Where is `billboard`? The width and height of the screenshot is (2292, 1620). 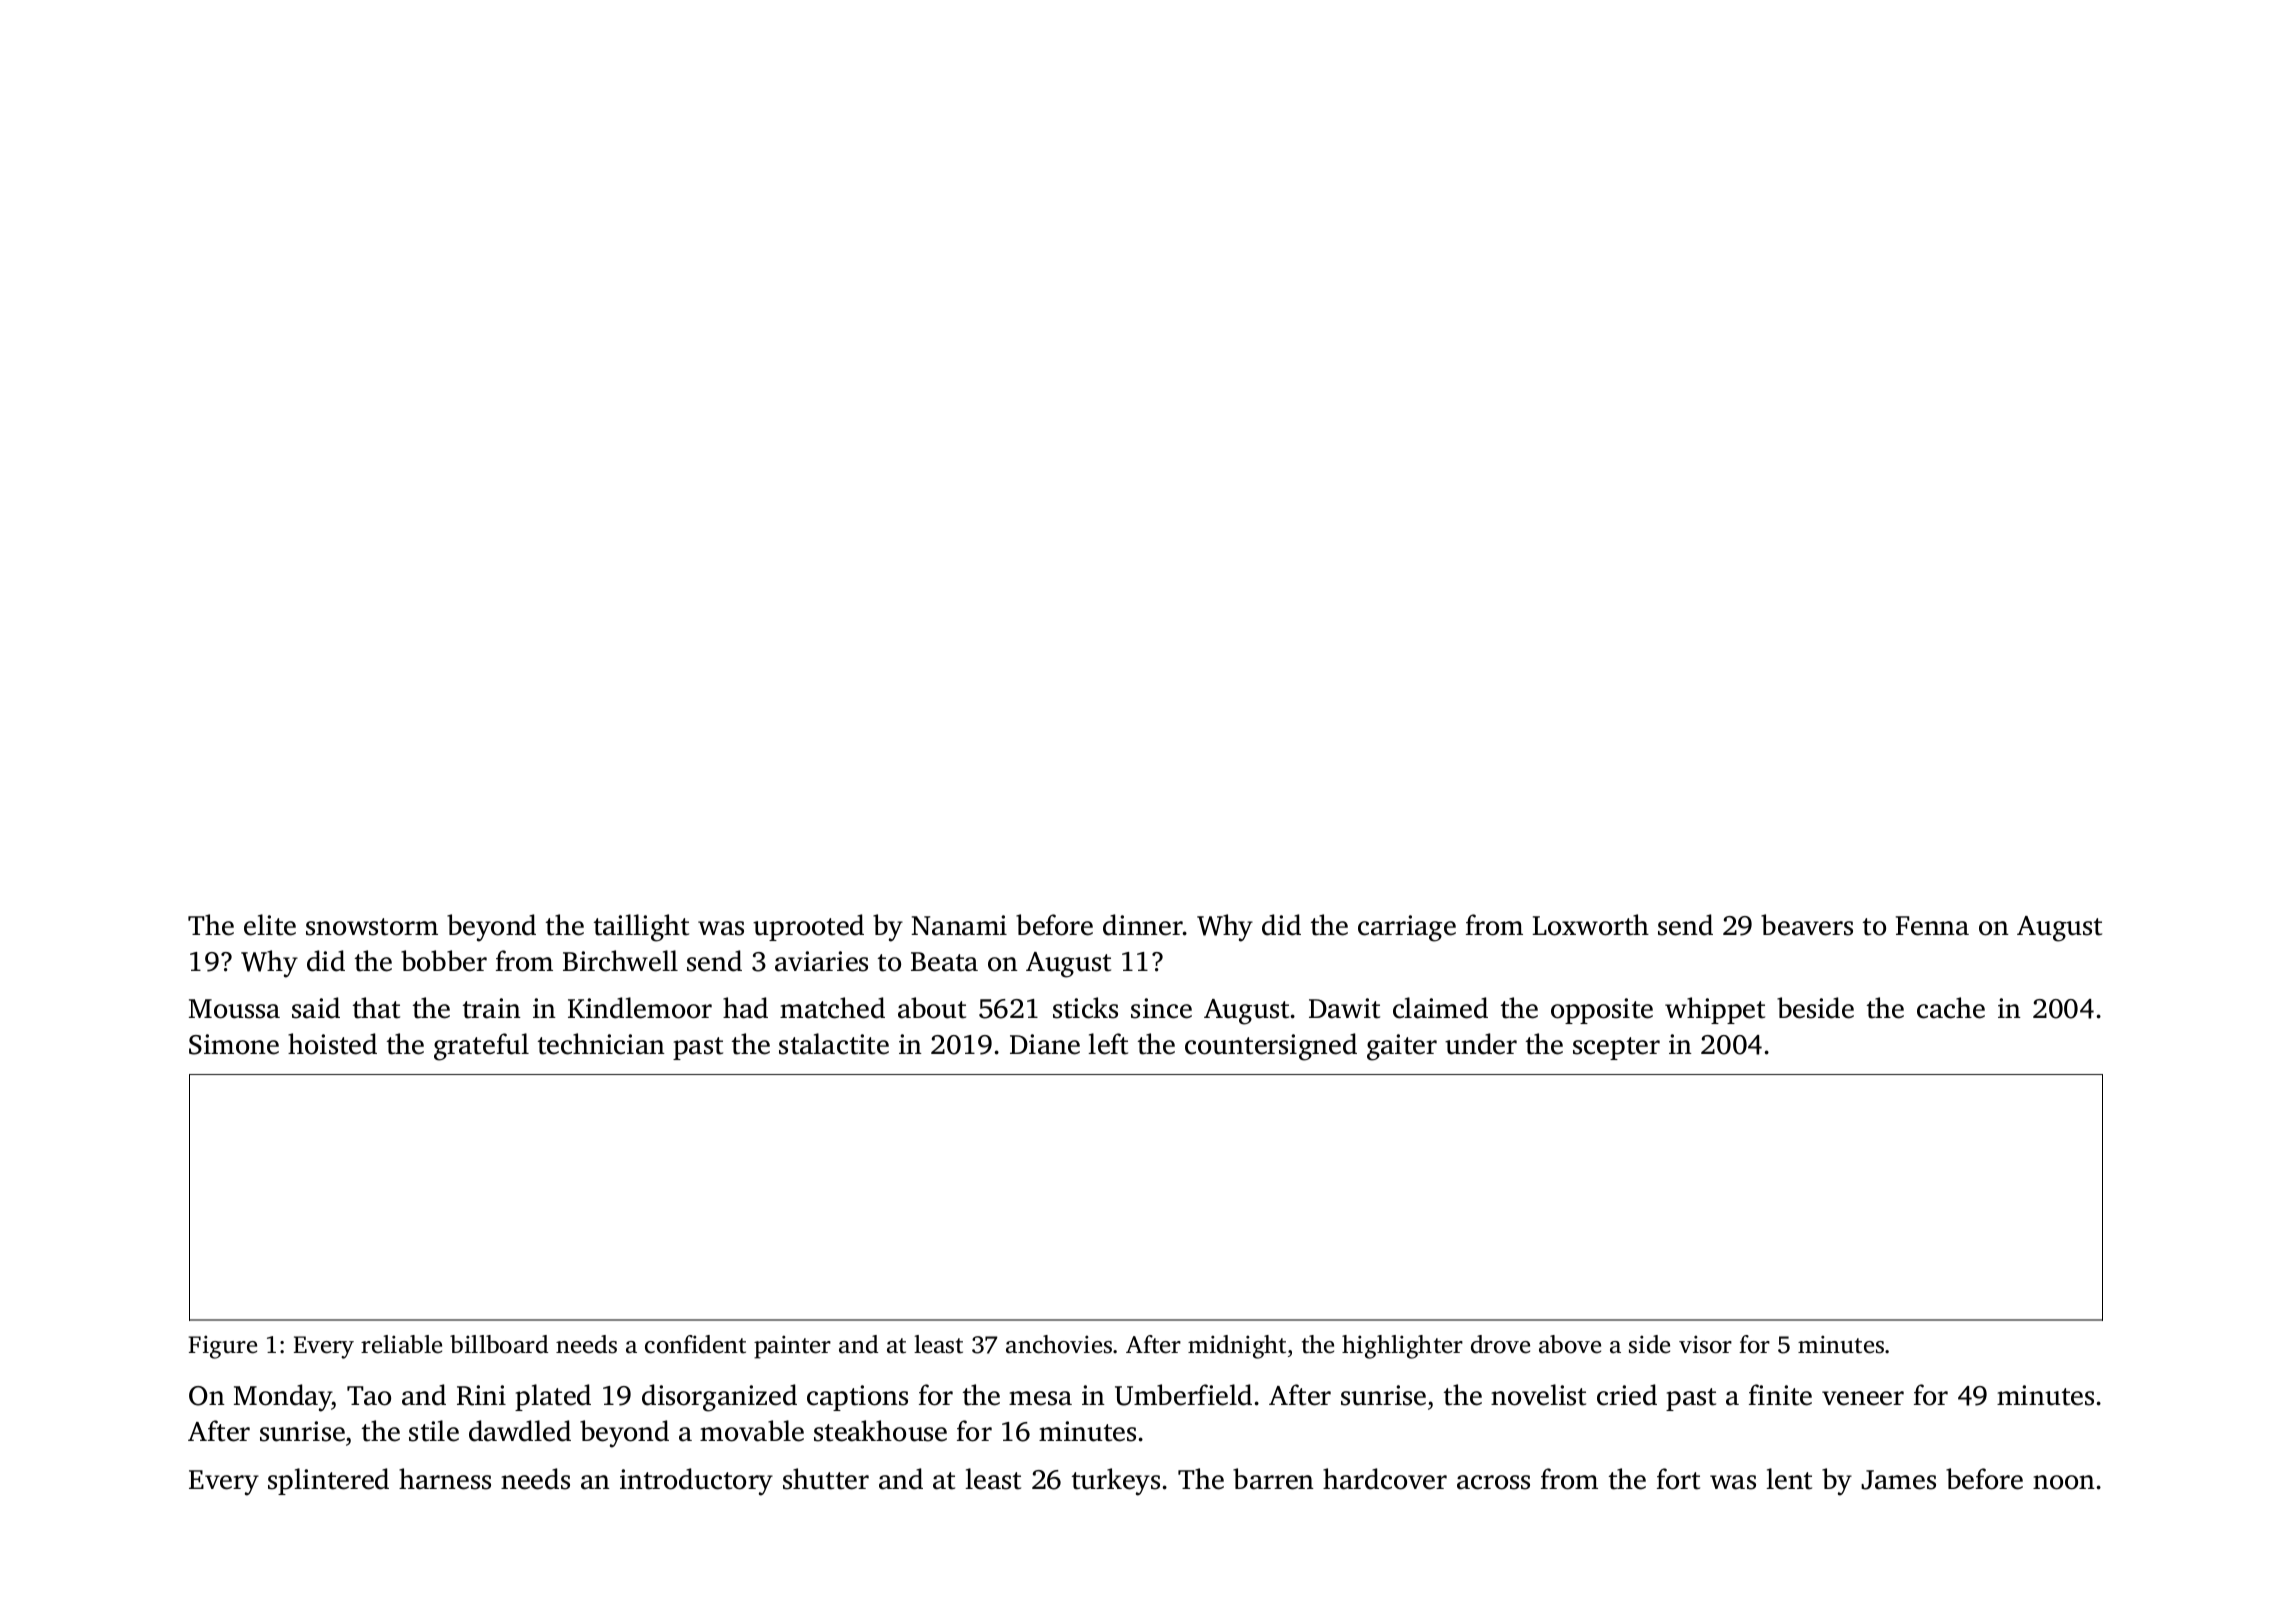 billboard is located at coordinates (499, 1344).
